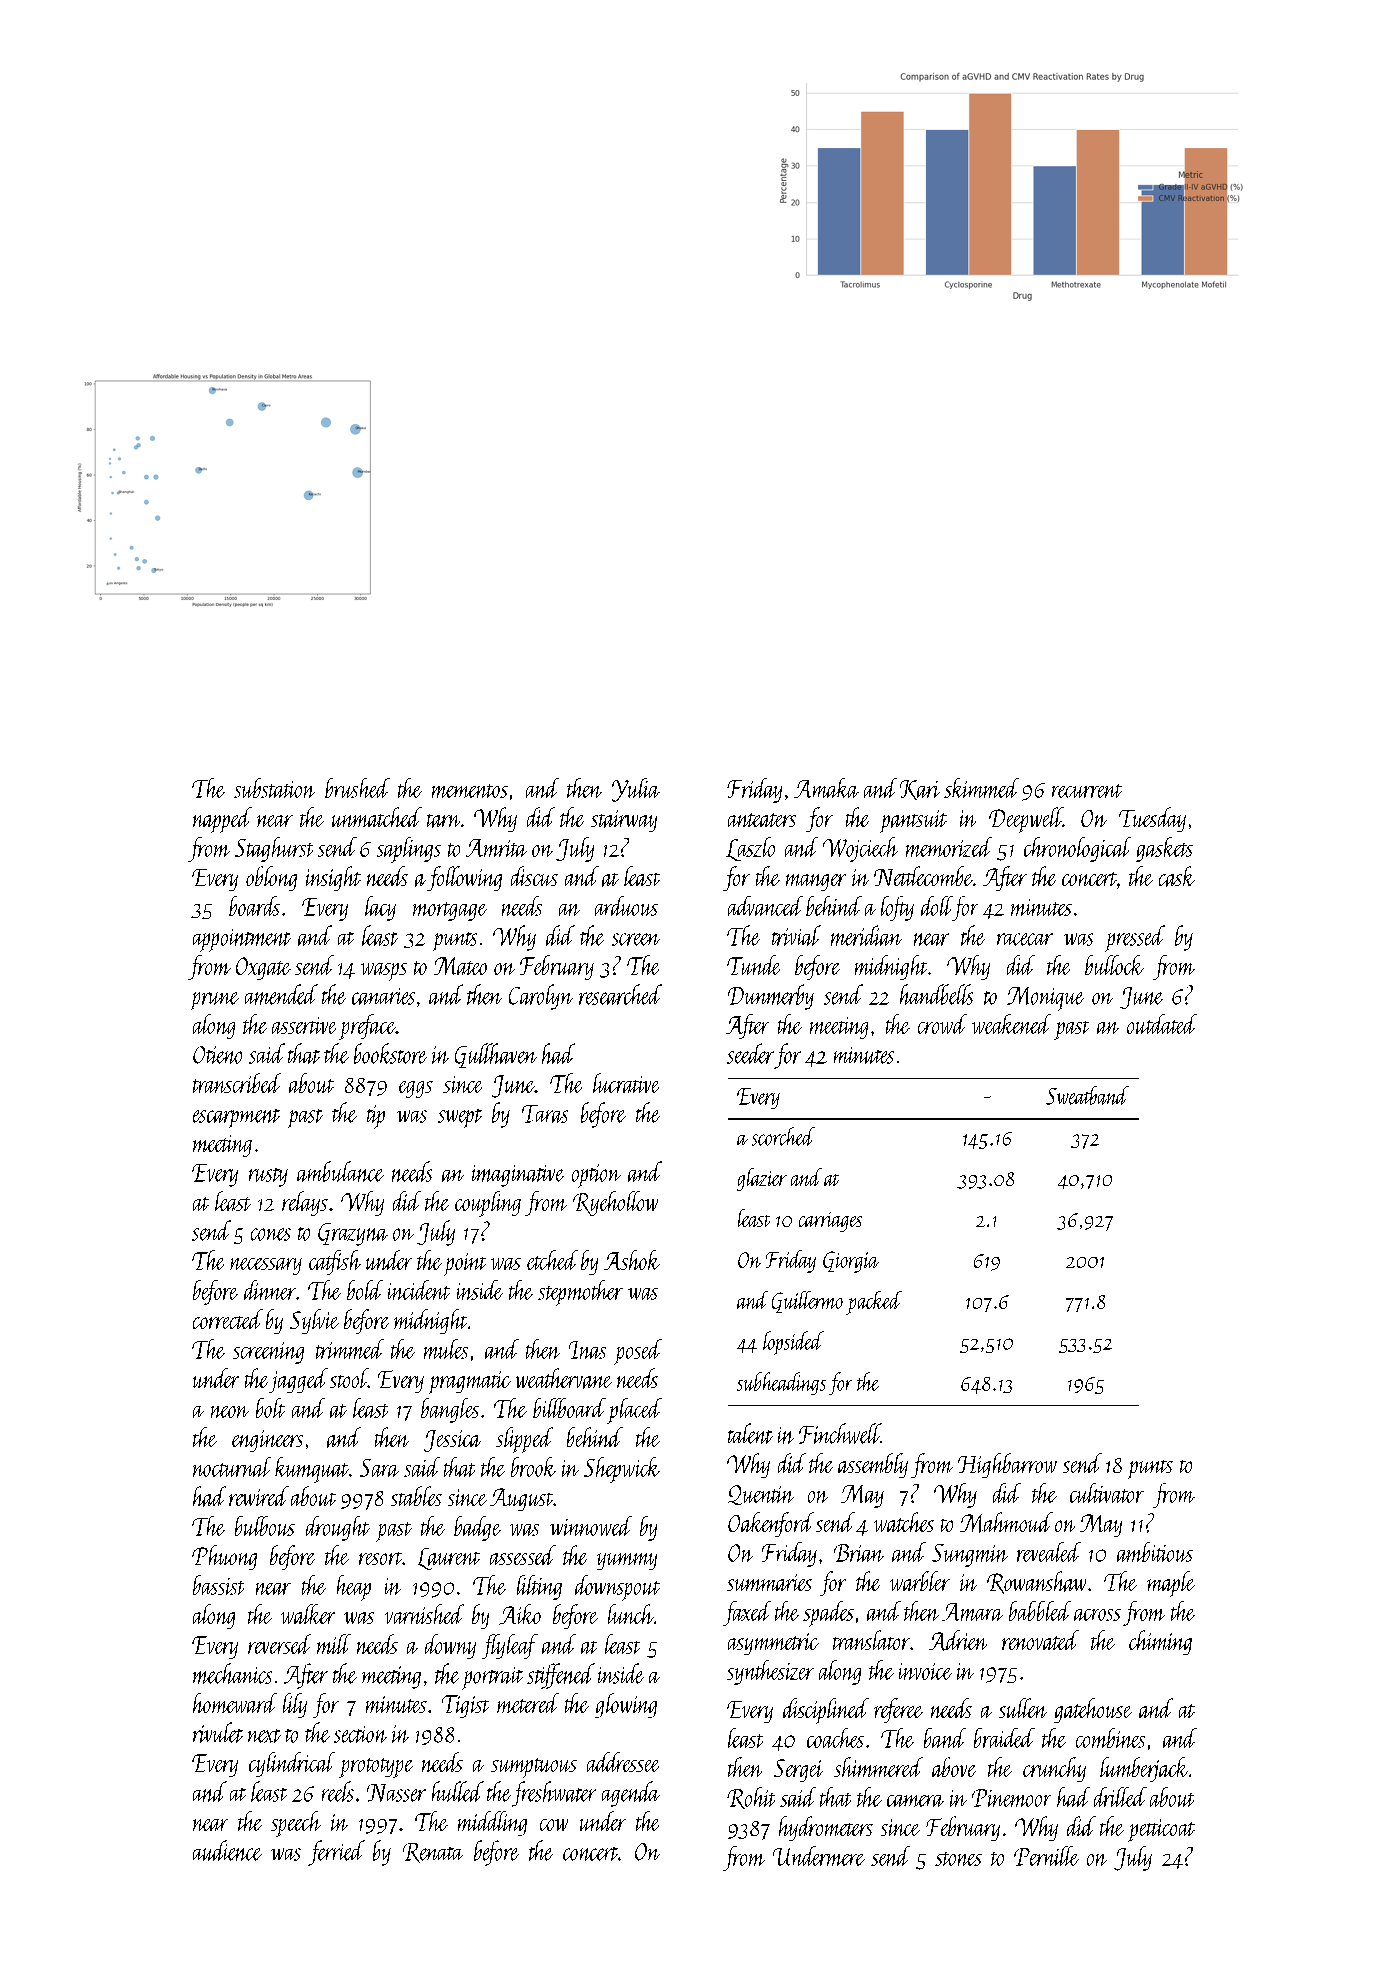 The height and width of the screenshot is (1969, 1386). I want to click on canaries, so click(383, 996).
